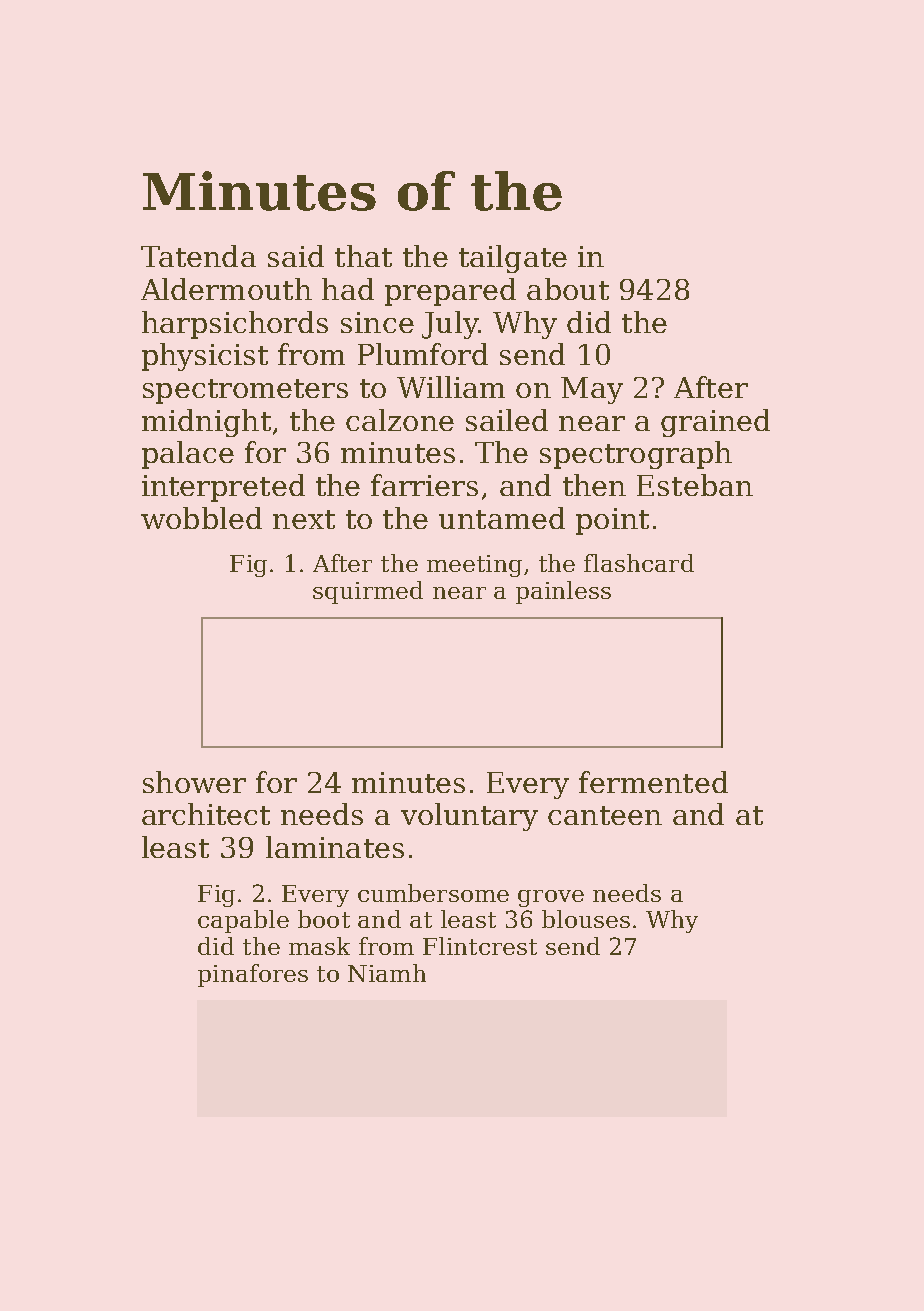  What do you see at coordinates (198, 256) in the screenshot?
I see `Tatenda` at bounding box center [198, 256].
